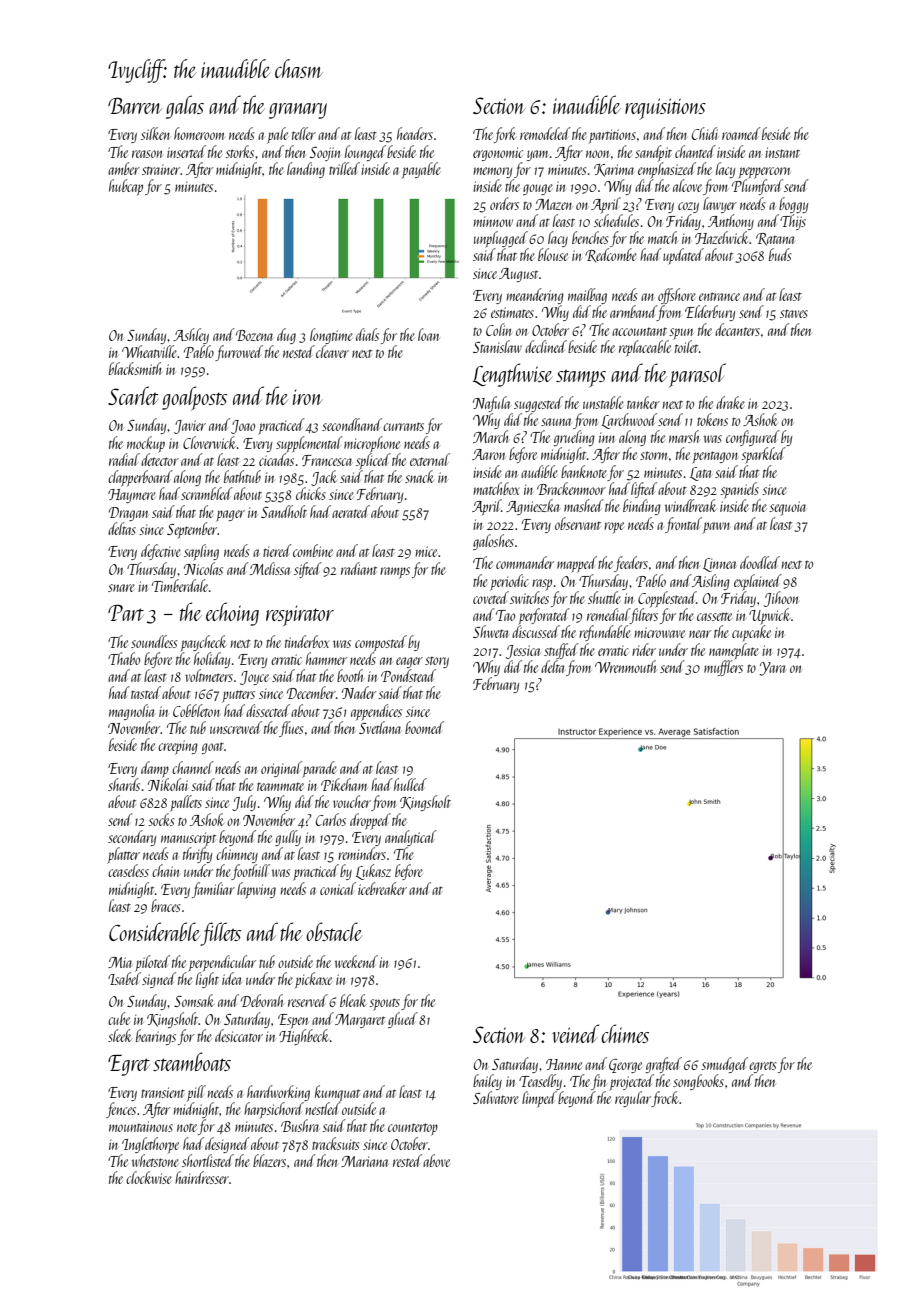 The height and width of the document is (1308, 924). Describe the element at coordinates (254, 678) in the document. I see `Joyce` at that location.
